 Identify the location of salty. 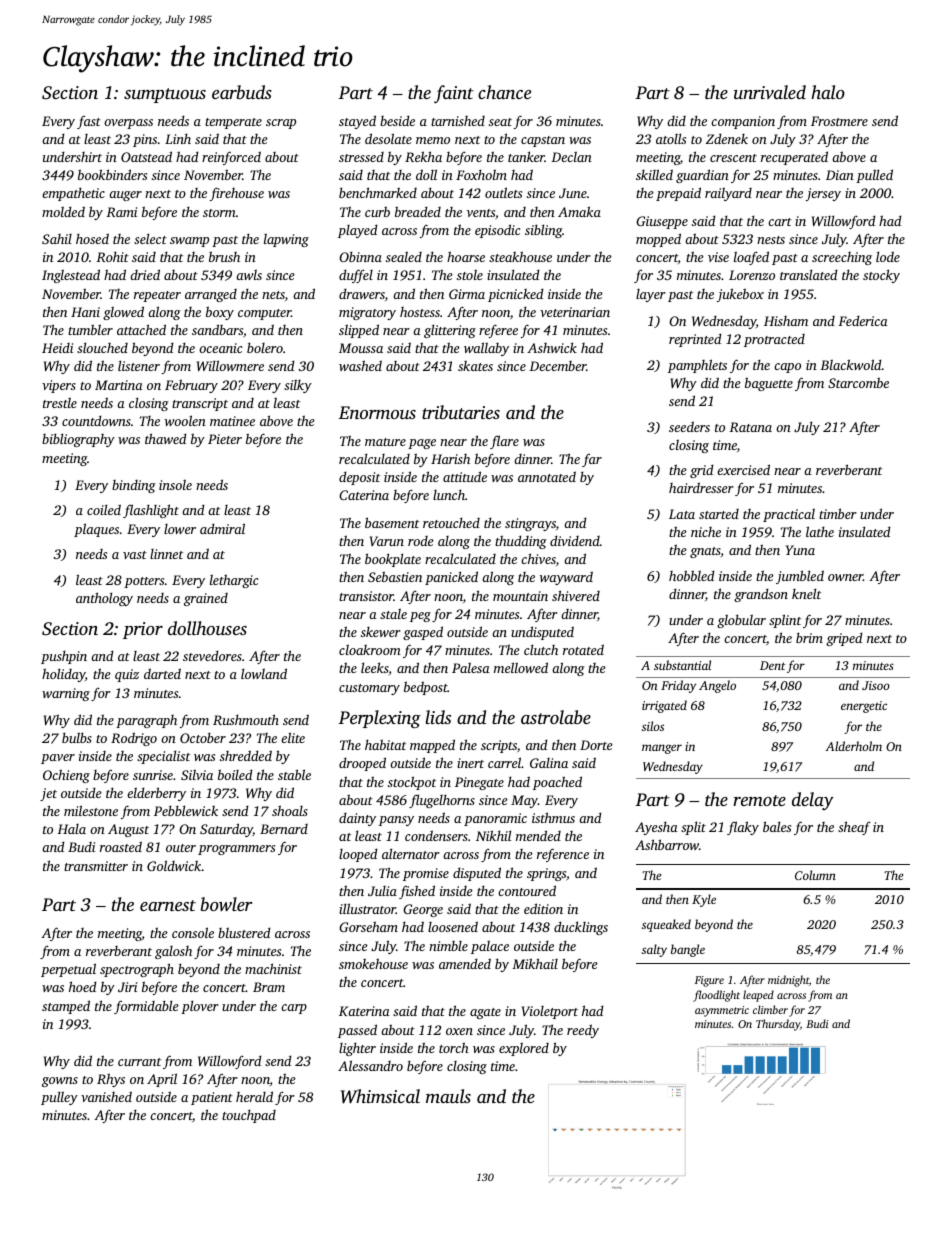
(654, 950).
